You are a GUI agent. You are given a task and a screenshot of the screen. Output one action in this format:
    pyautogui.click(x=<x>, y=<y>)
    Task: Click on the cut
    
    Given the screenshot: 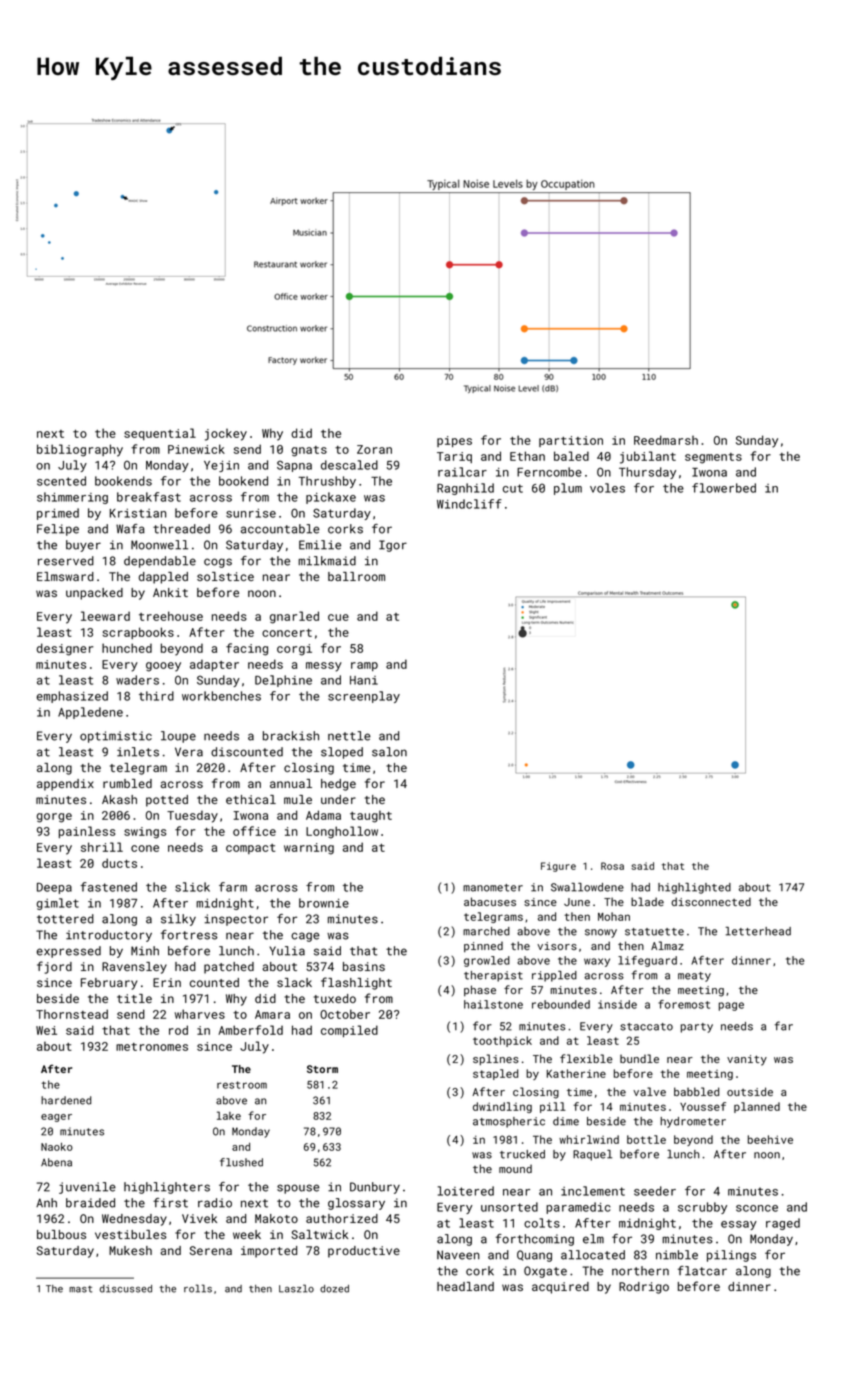 What is the action you would take?
    pyautogui.click(x=513, y=488)
